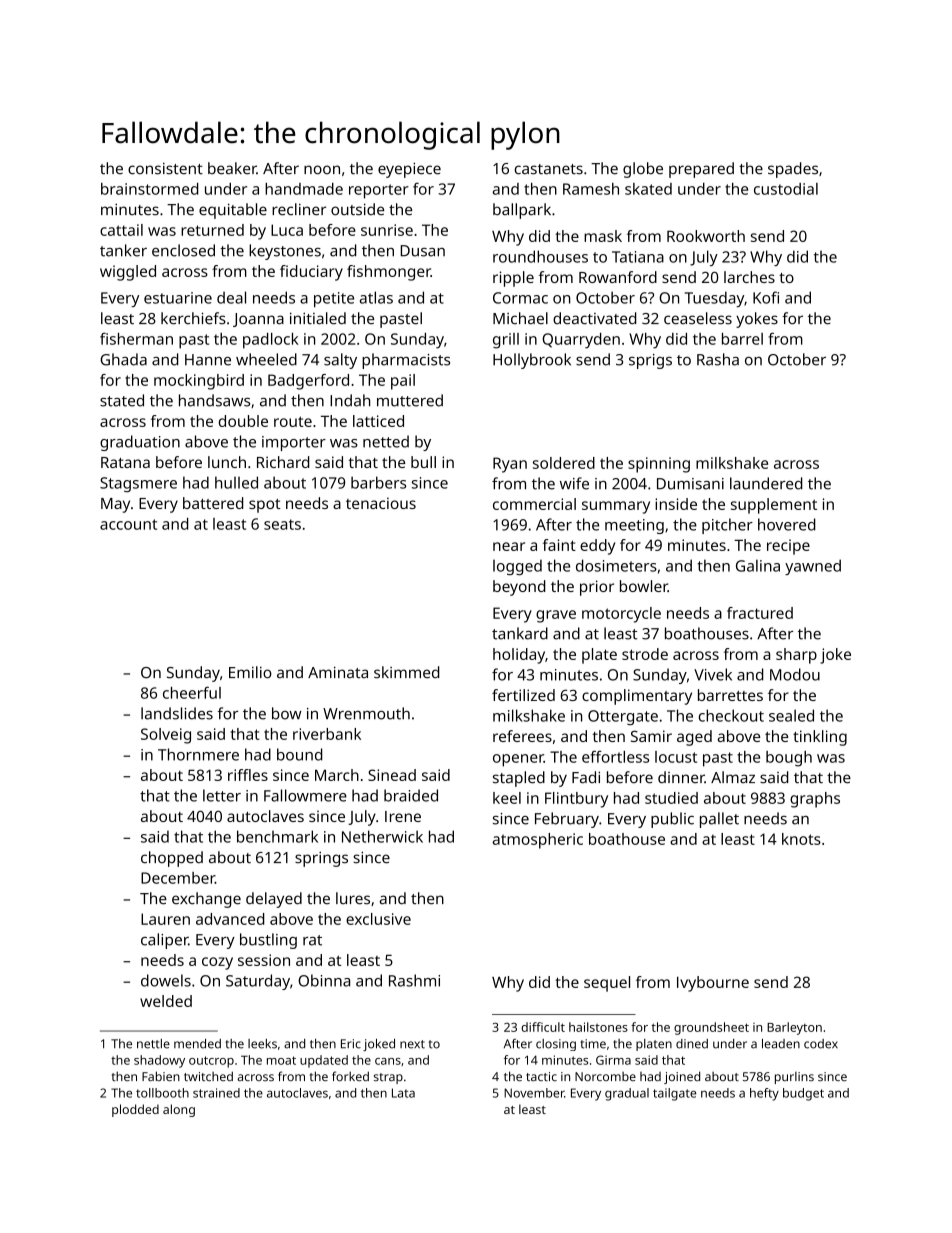 The width and height of the document is (952, 1233). What do you see at coordinates (135, 1110) in the document?
I see `plodded` at bounding box center [135, 1110].
